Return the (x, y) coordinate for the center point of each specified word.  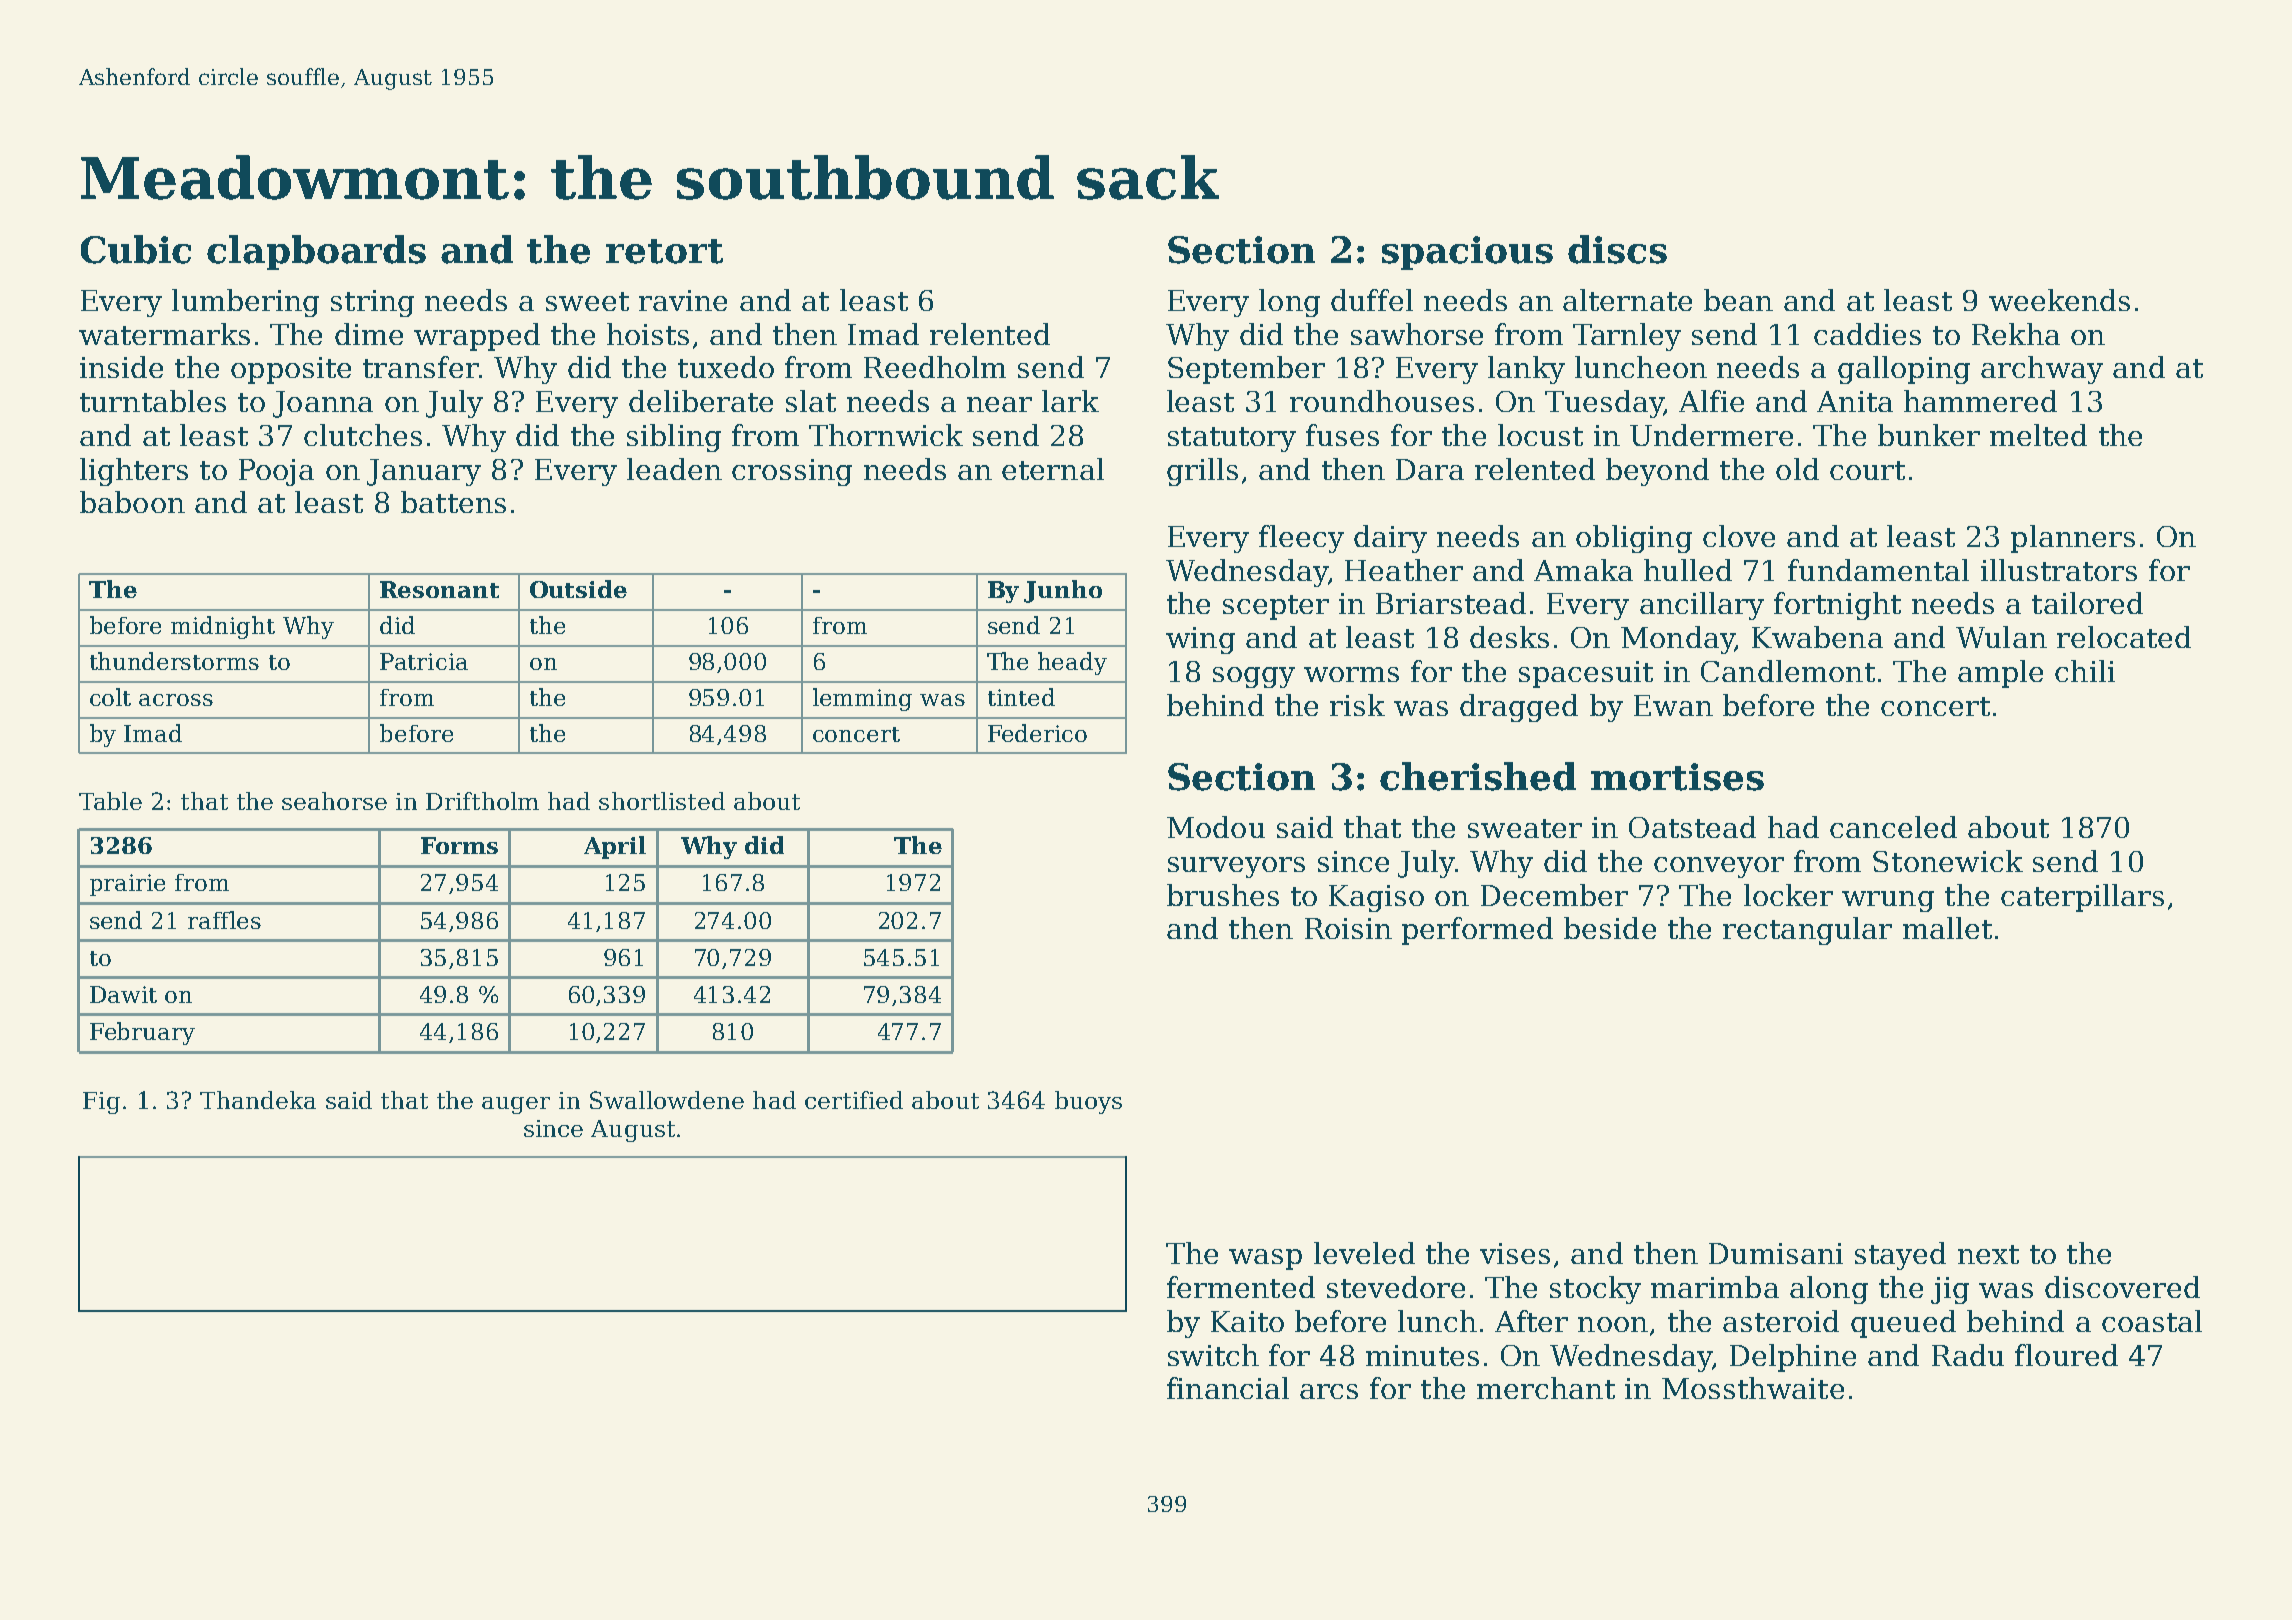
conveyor (1719, 867)
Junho (1063, 591)
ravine (683, 300)
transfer (420, 367)
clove (1739, 536)
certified (854, 1100)
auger (516, 1105)
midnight (223, 627)
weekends (2059, 300)
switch (1213, 1355)
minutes (1422, 1355)
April (615, 847)
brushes (1223, 895)
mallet (1947, 928)
